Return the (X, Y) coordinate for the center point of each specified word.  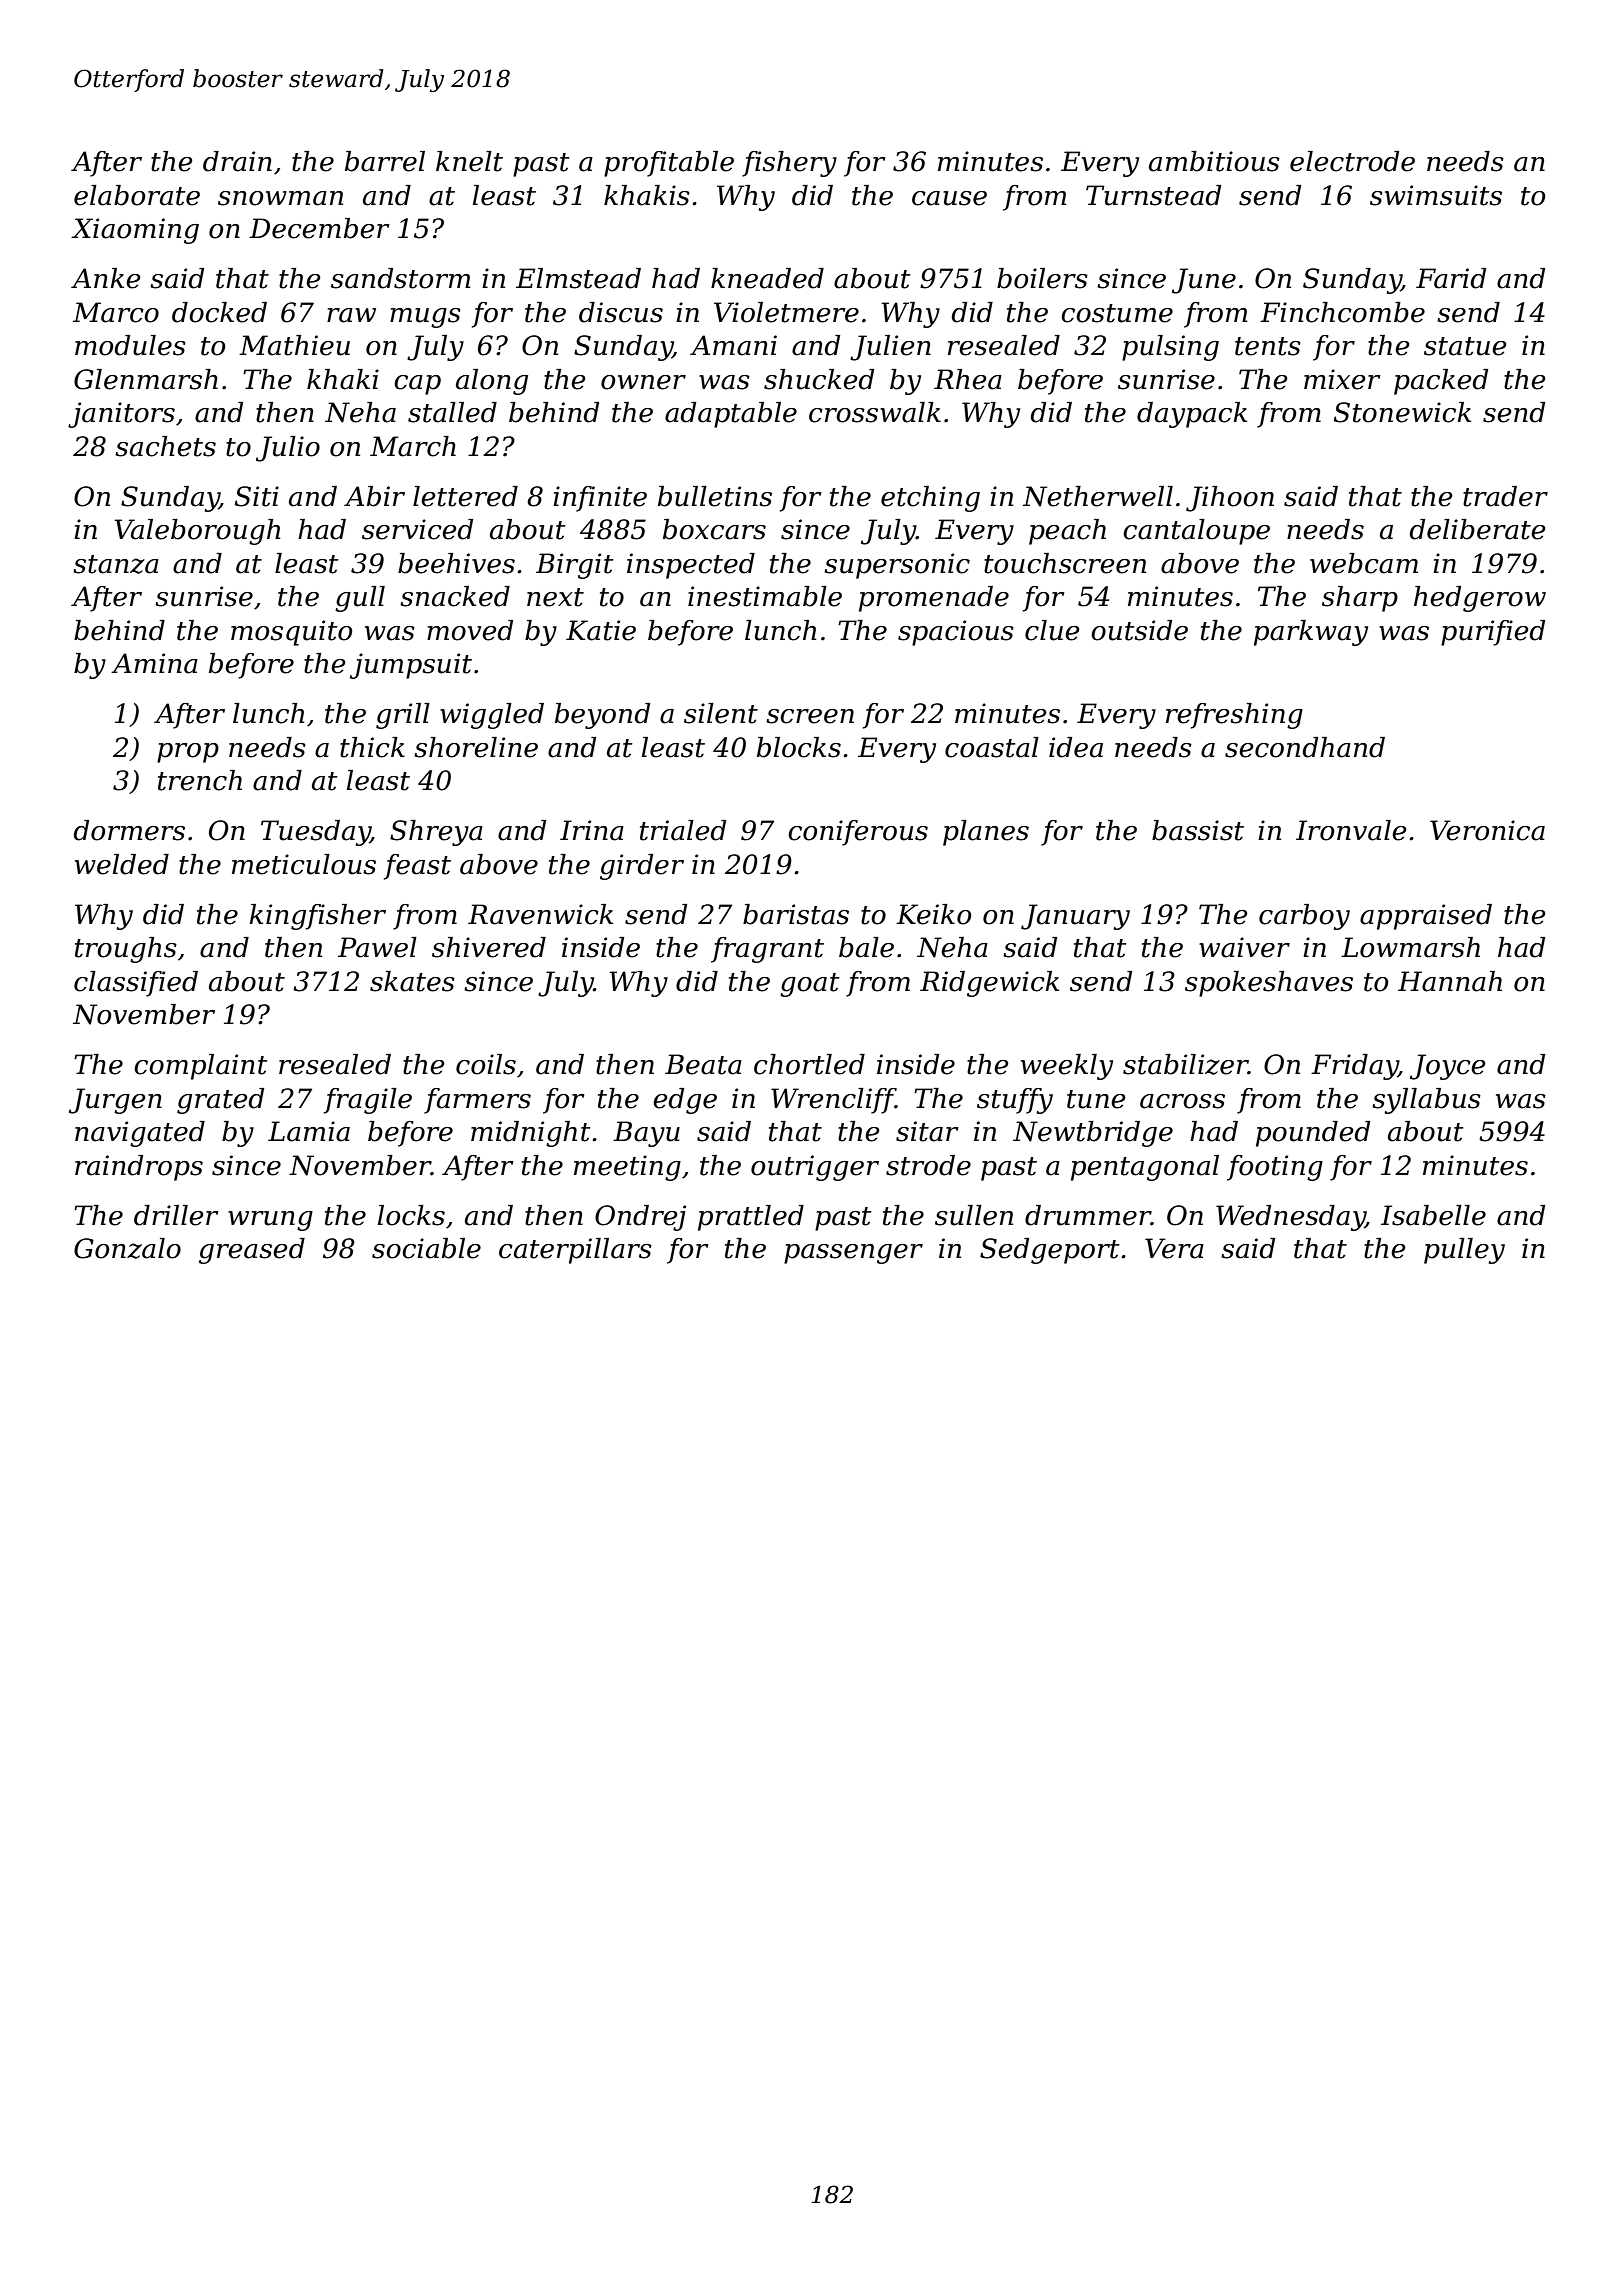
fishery (789, 164)
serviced (417, 529)
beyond (602, 716)
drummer (1088, 1215)
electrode (1352, 161)
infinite (600, 499)
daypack (1192, 415)
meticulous (304, 864)
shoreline (476, 747)
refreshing (1234, 716)
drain (237, 161)
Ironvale (1351, 830)
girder (642, 867)
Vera (1174, 1248)
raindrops (139, 1168)
